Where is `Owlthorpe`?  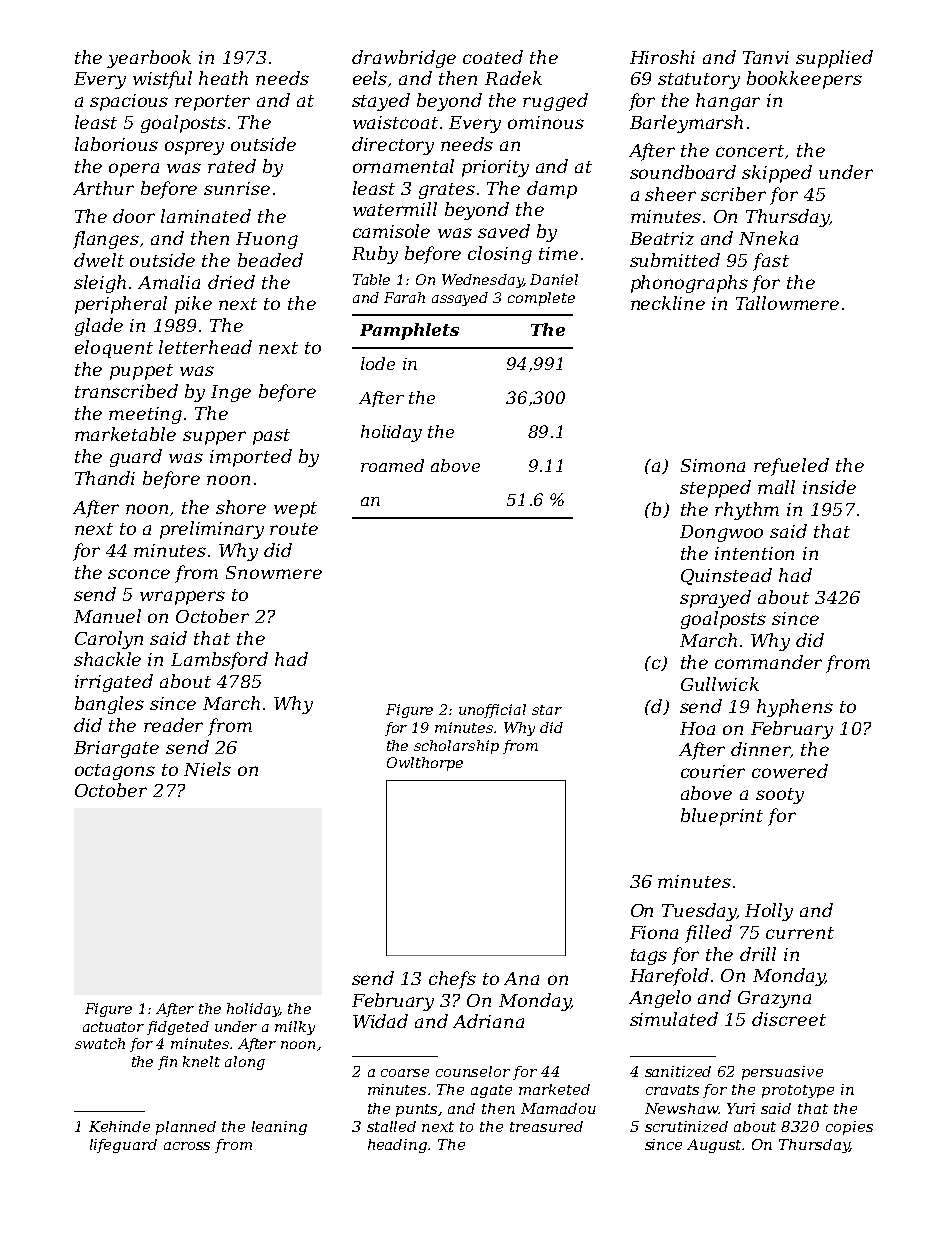 Owlthorpe is located at coordinates (425, 764).
